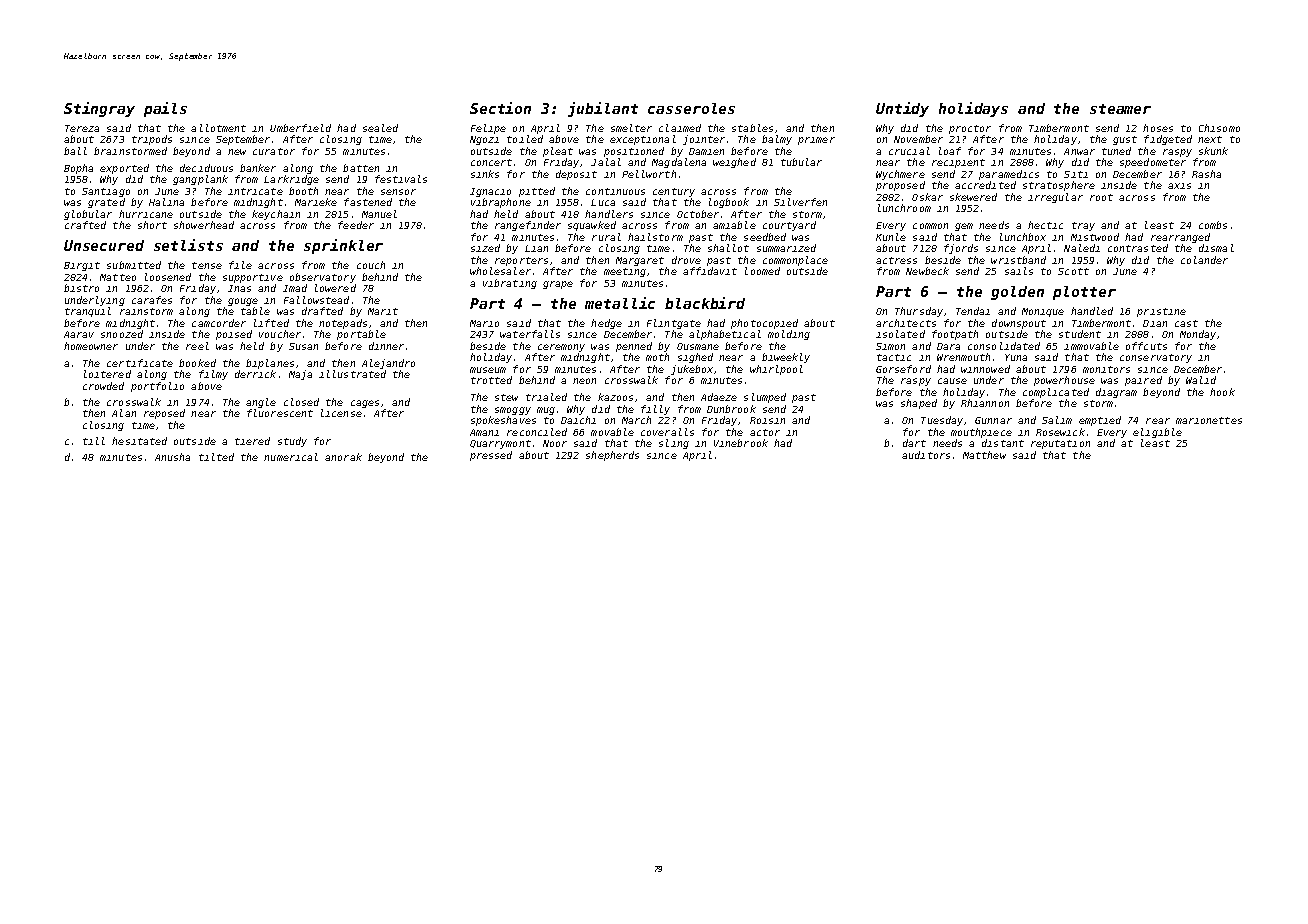  Describe the element at coordinates (94, 441) in the screenshot. I see `till` at that location.
